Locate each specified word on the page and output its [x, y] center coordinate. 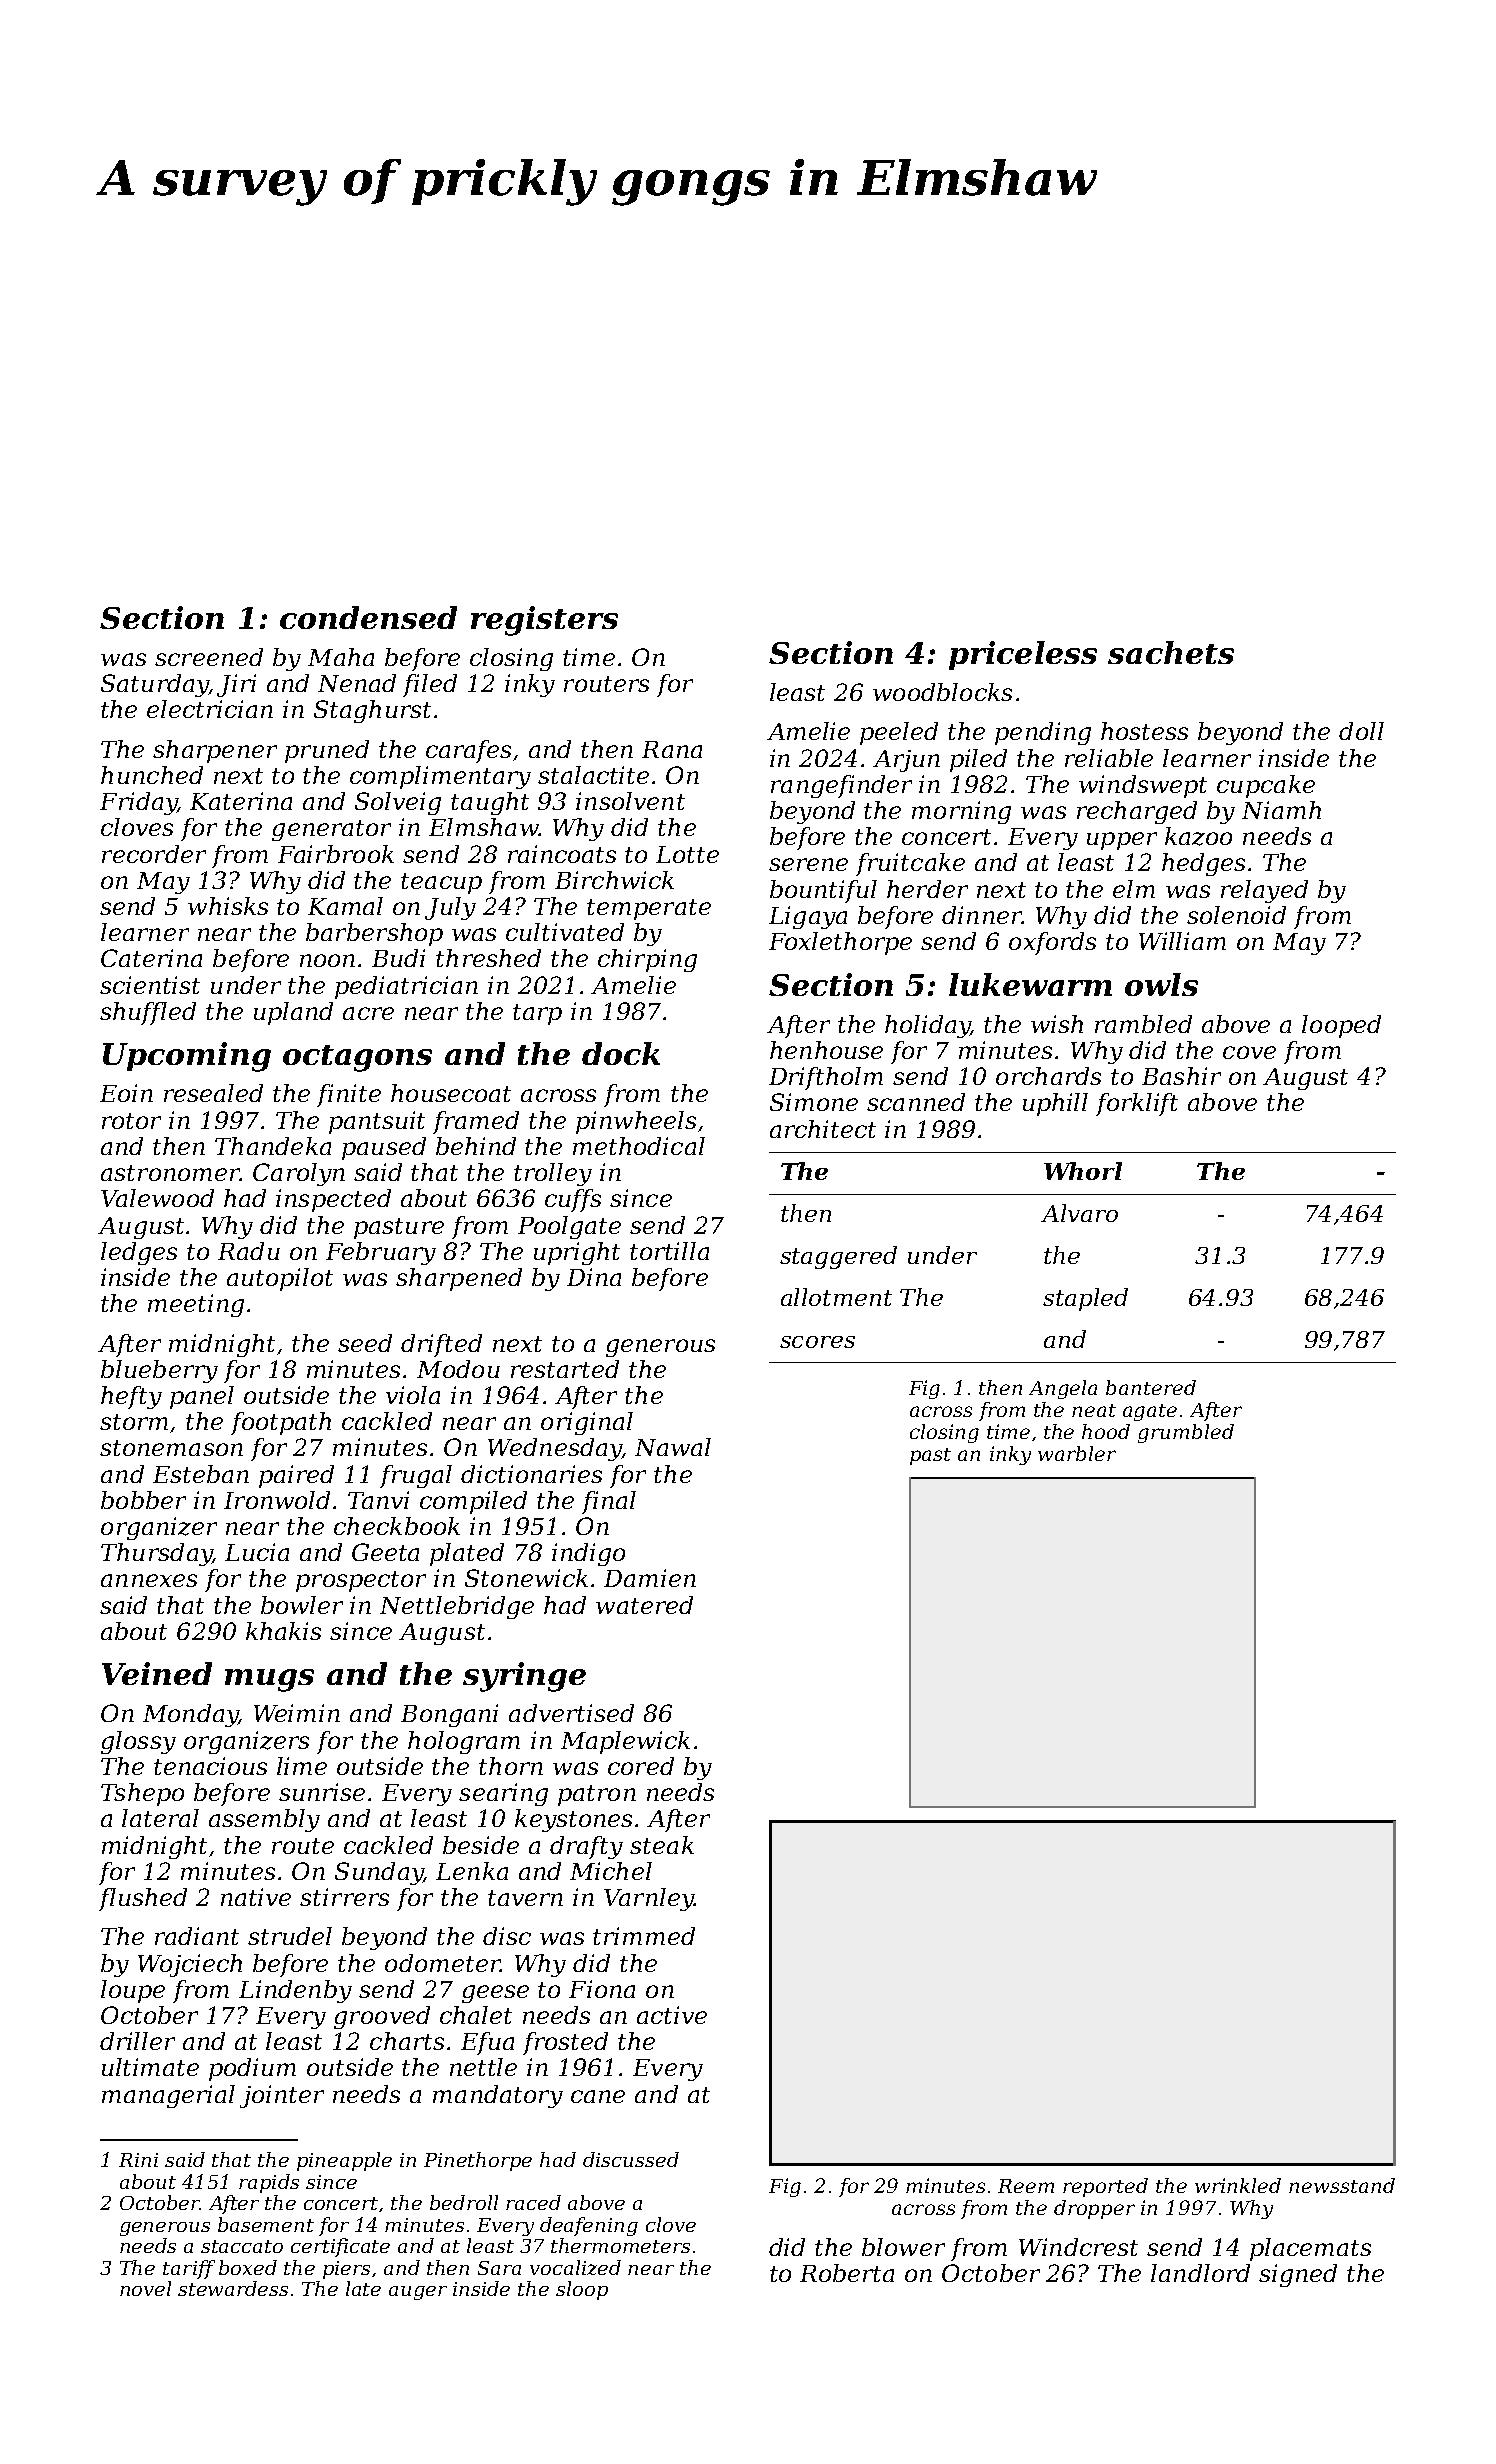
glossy [138, 1742]
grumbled [1186, 1433]
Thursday [156, 1554]
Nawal [673, 1447]
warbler [1077, 1453]
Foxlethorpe [840, 943]
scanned [916, 1102]
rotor [131, 1121]
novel [145, 2288]
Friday [138, 803]
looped [1341, 1026]
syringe [524, 1677]
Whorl [1083, 1171]
